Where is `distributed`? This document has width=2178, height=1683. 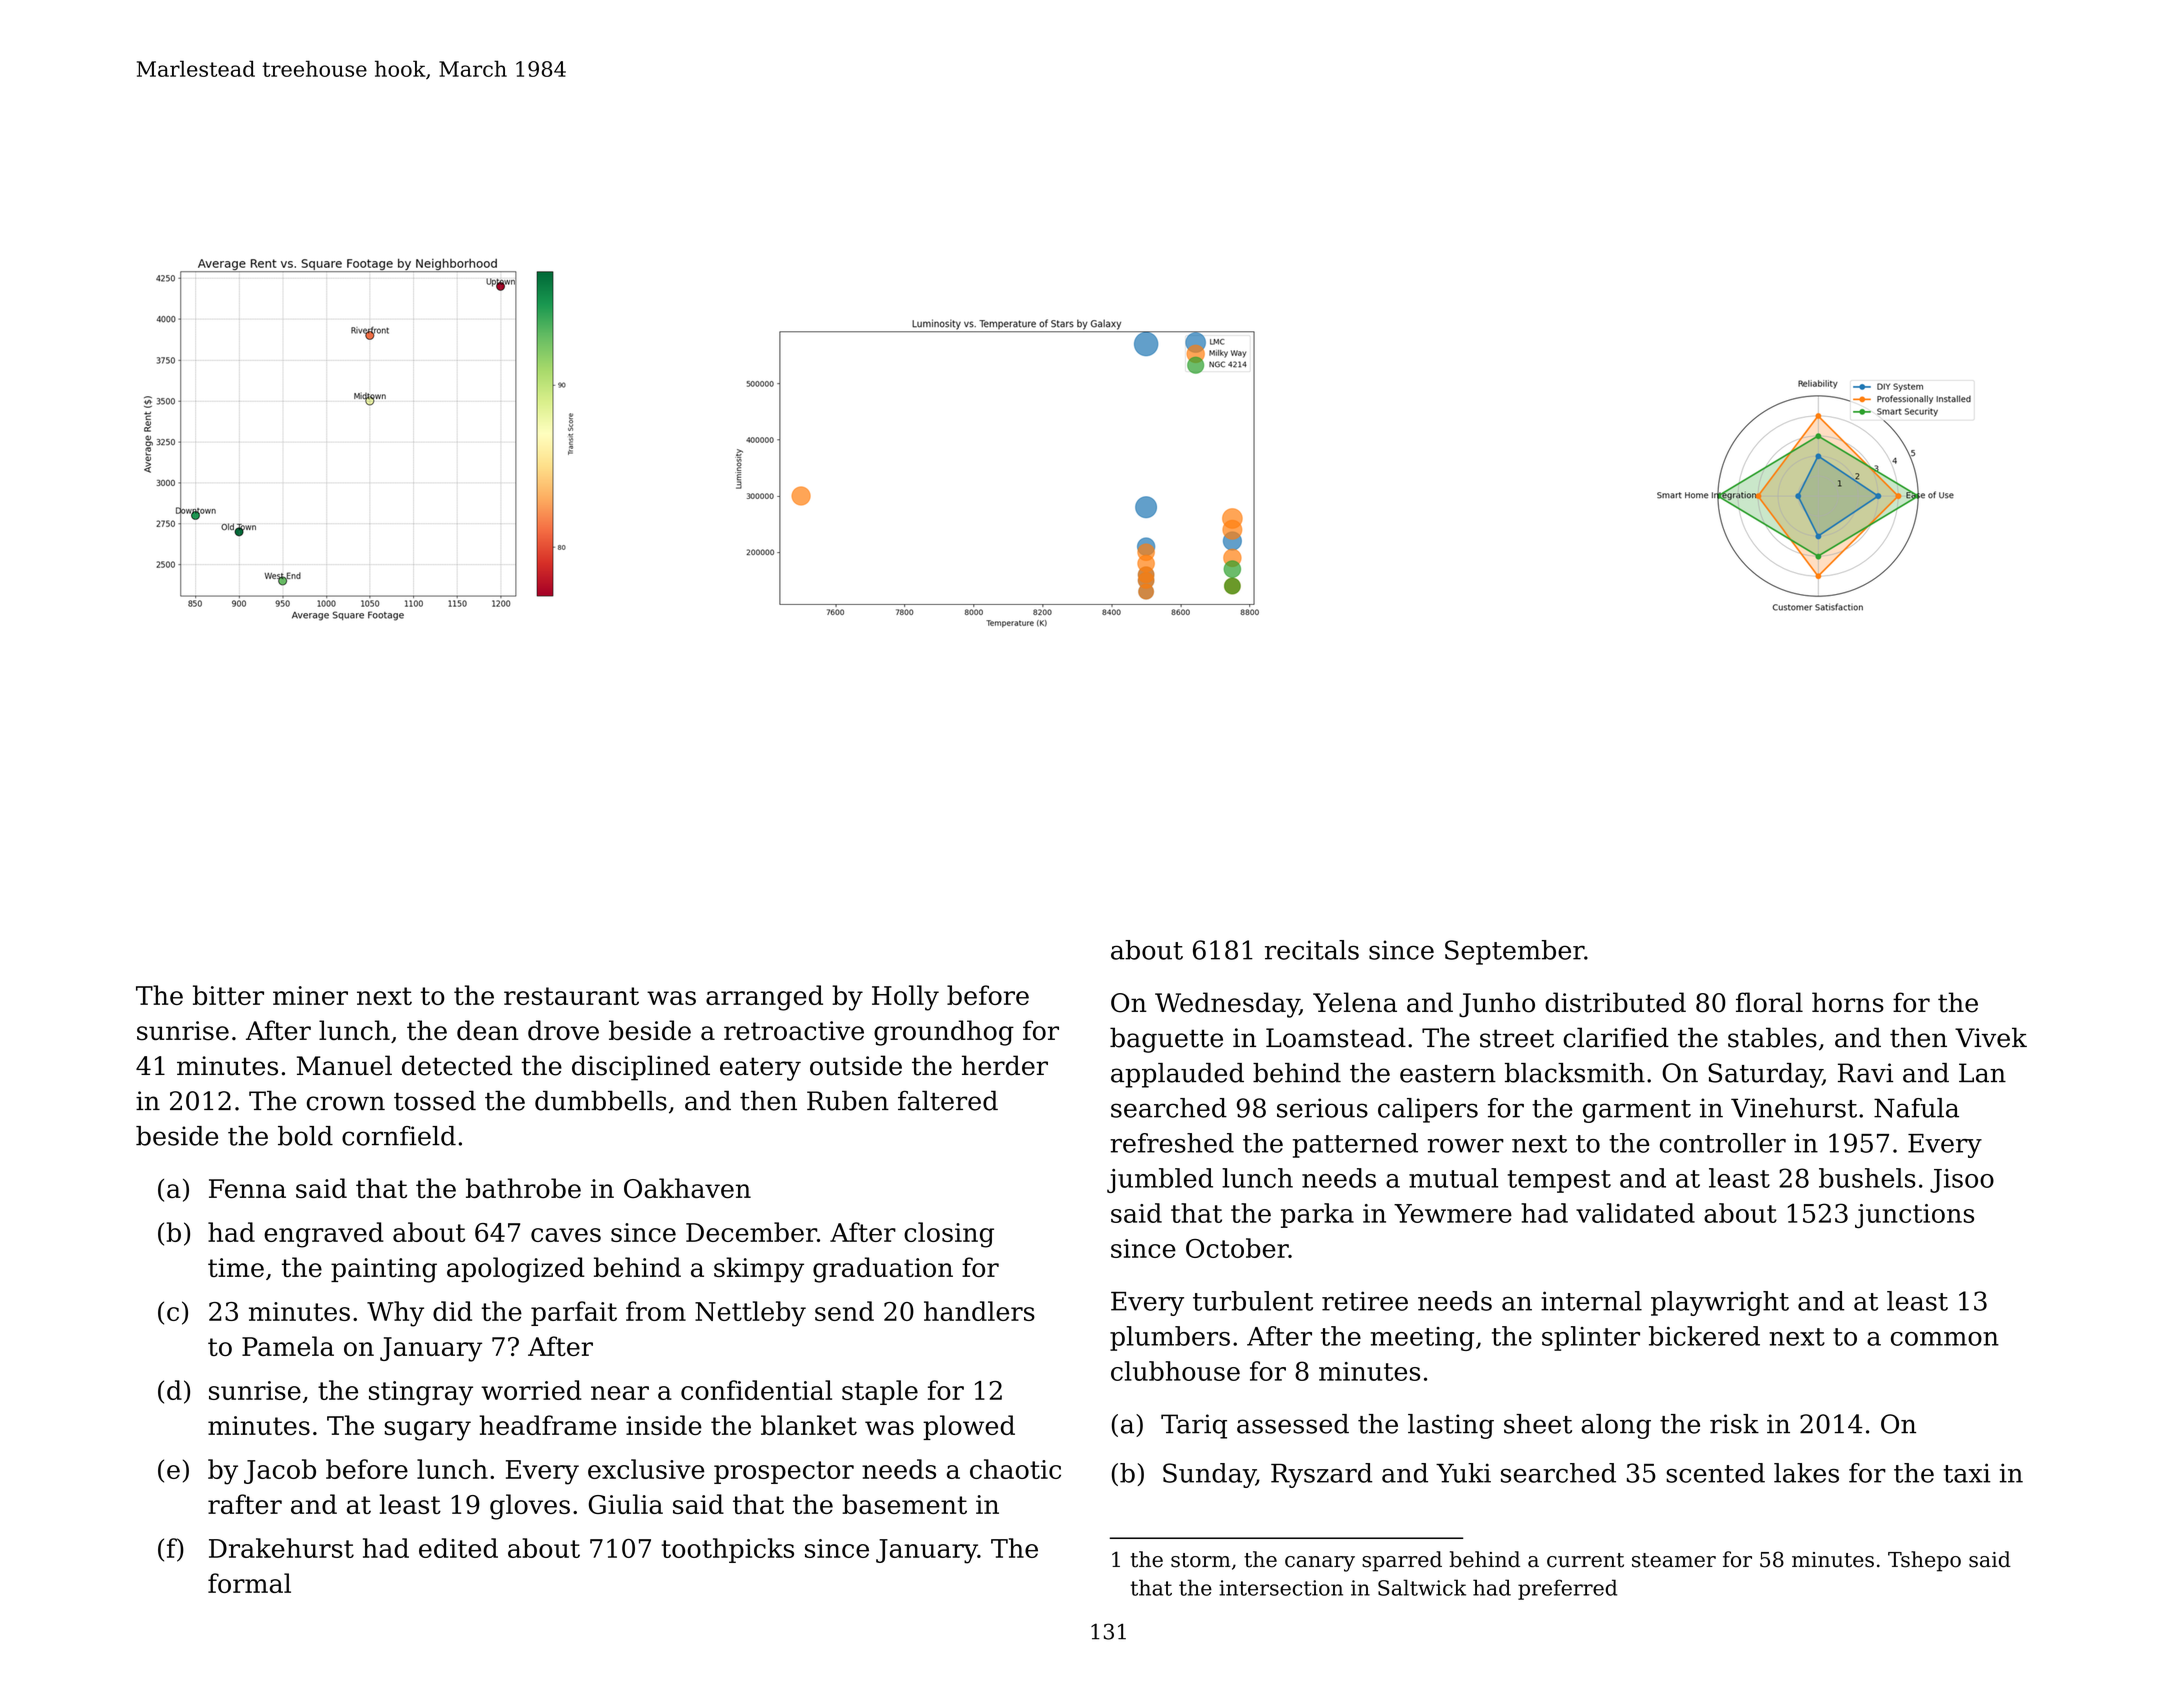
distributed is located at coordinates (1615, 1002).
